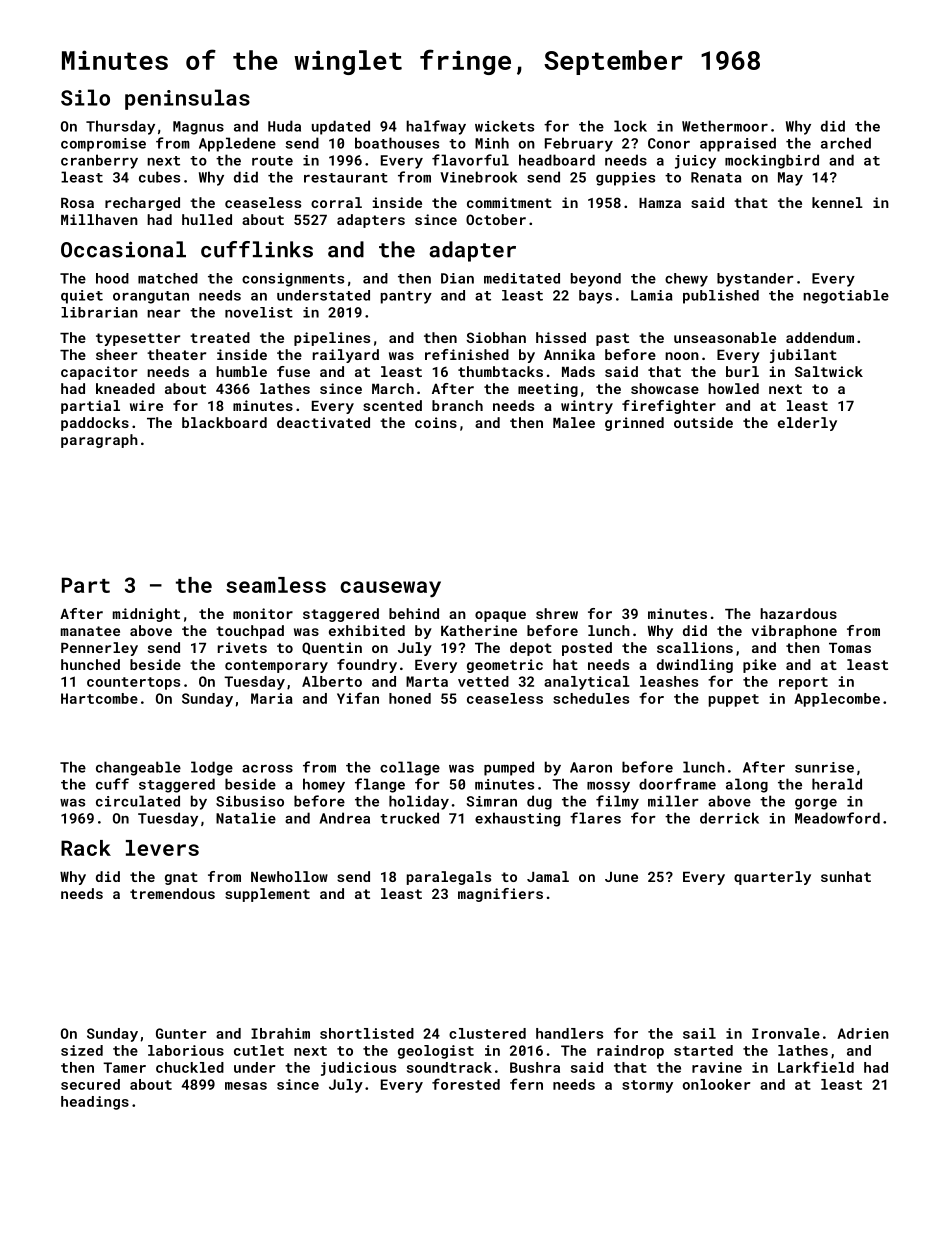 The width and height of the screenshot is (952, 1233). What do you see at coordinates (276, 585) in the screenshot?
I see `seamless` at bounding box center [276, 585].
